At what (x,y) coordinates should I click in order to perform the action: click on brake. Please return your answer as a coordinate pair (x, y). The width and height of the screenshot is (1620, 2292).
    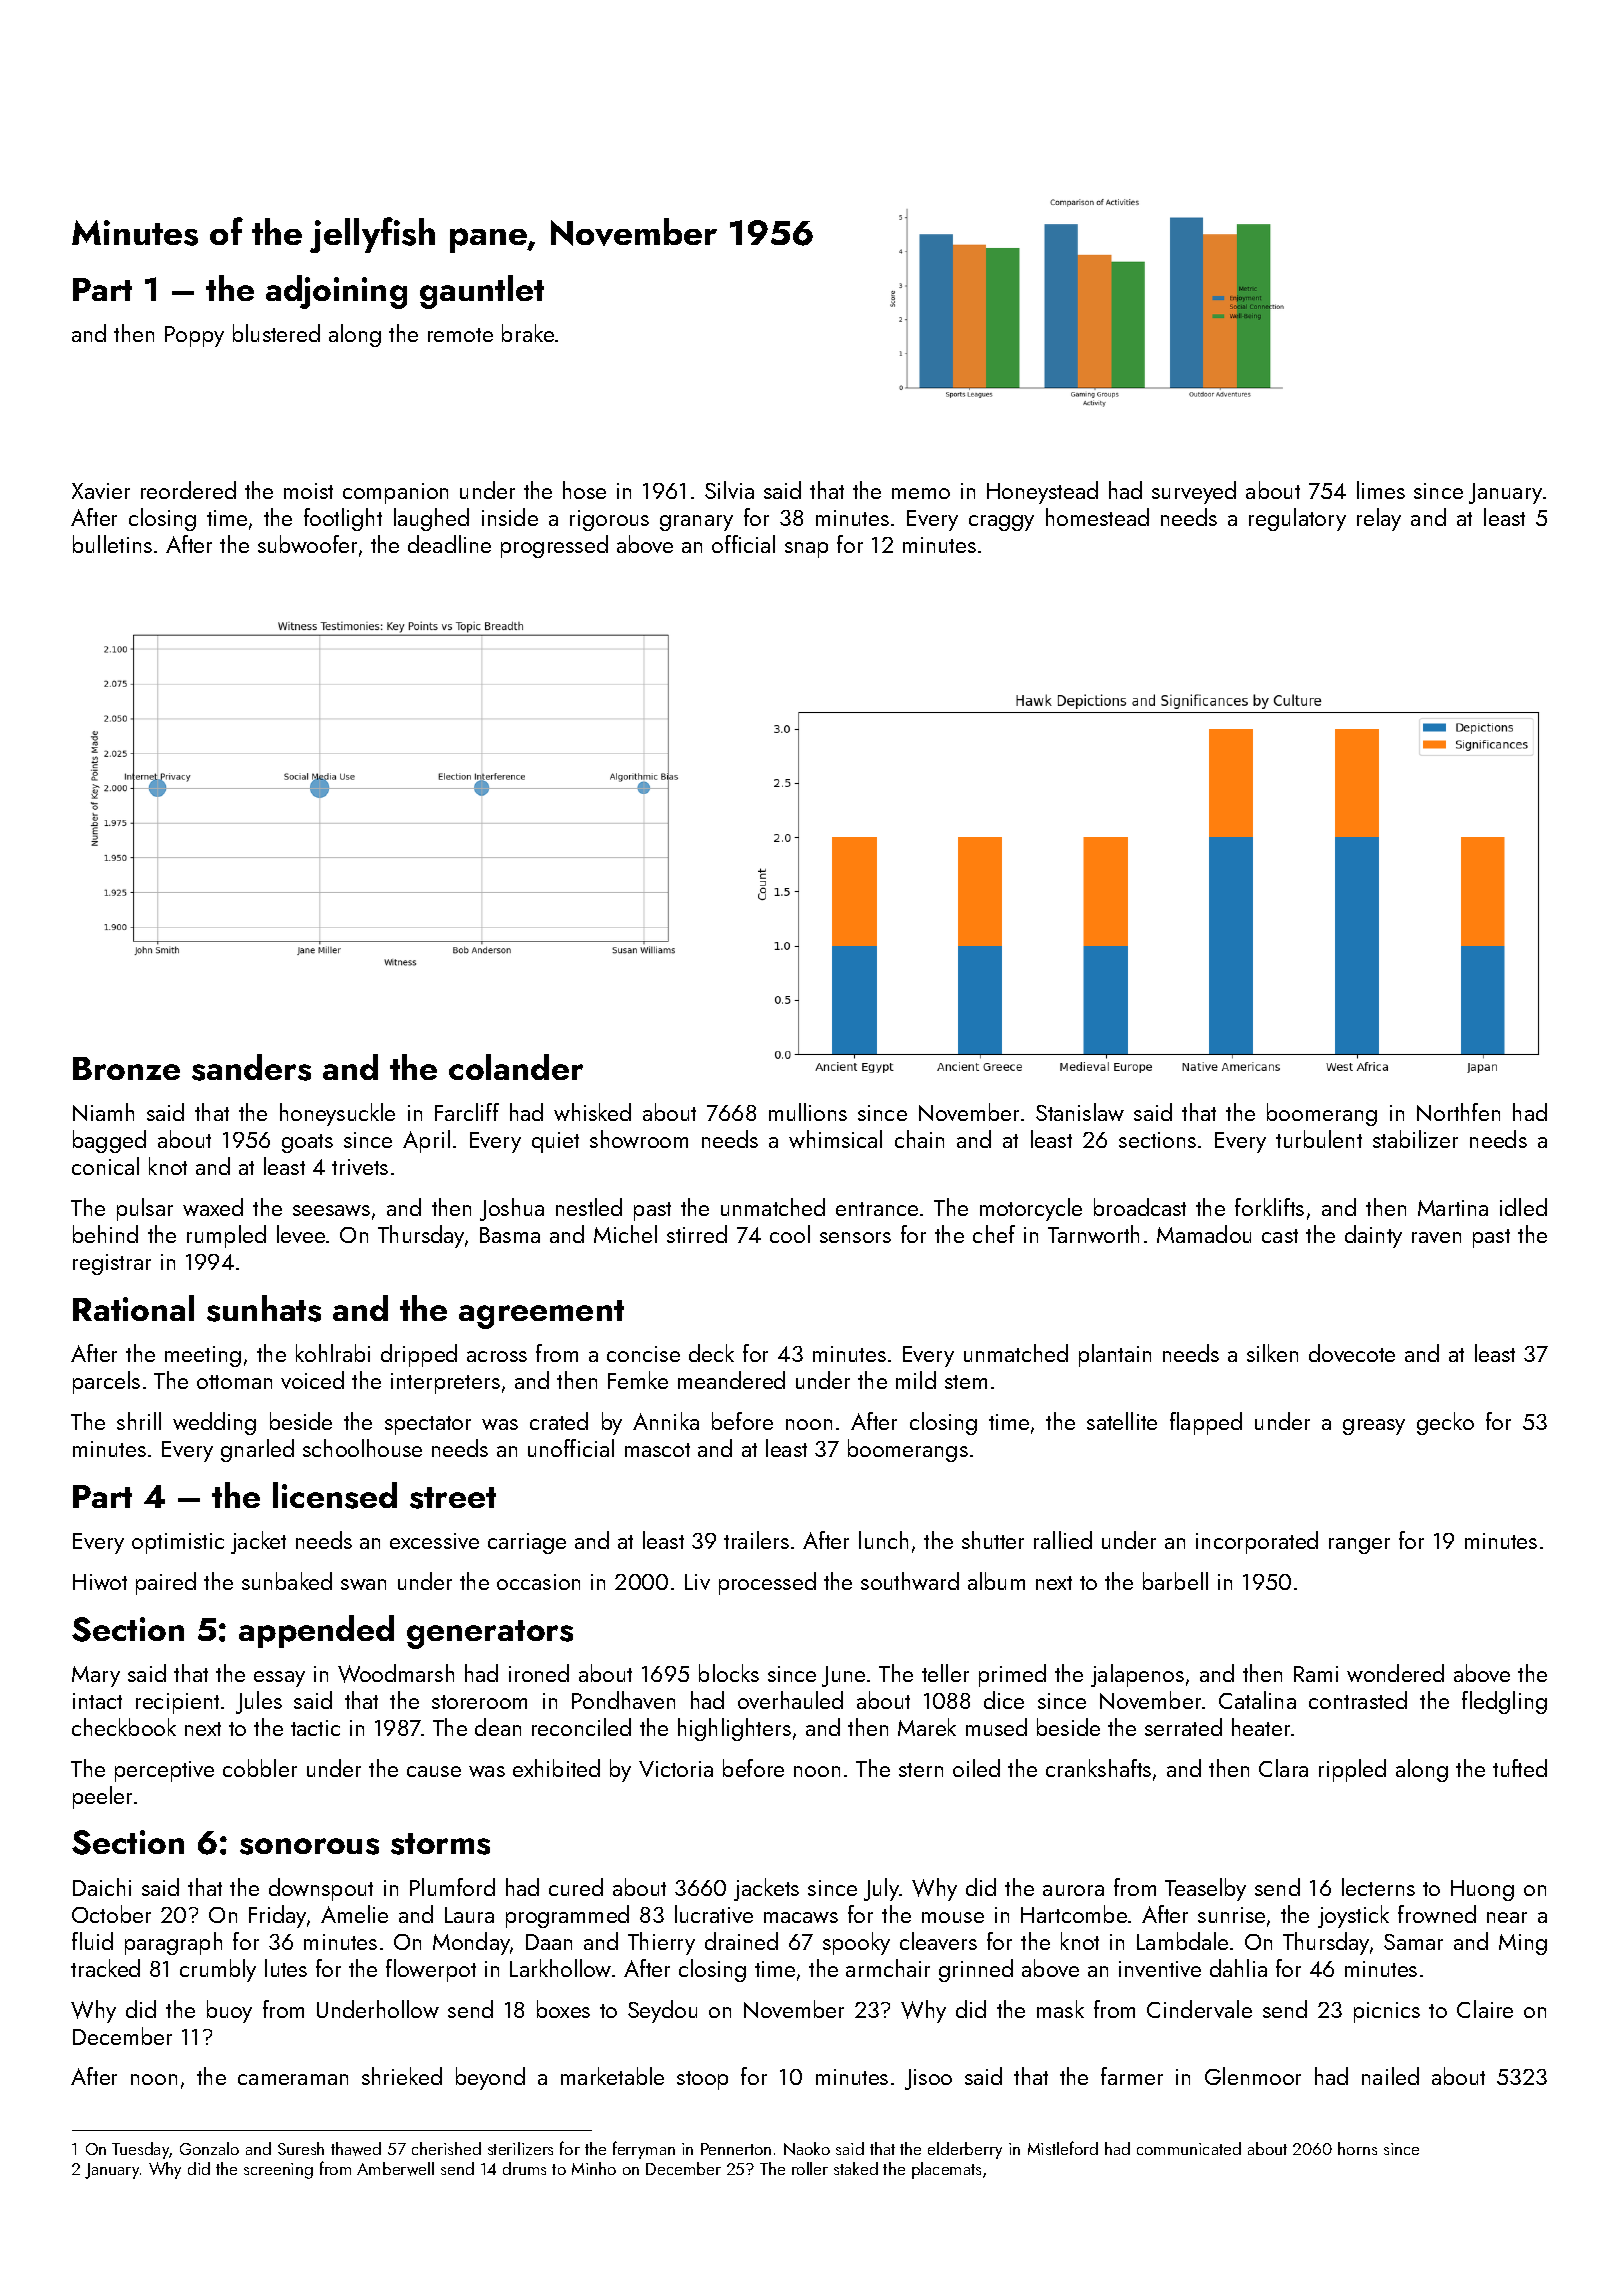
    Looking at the image, I should click on (528, 333).
